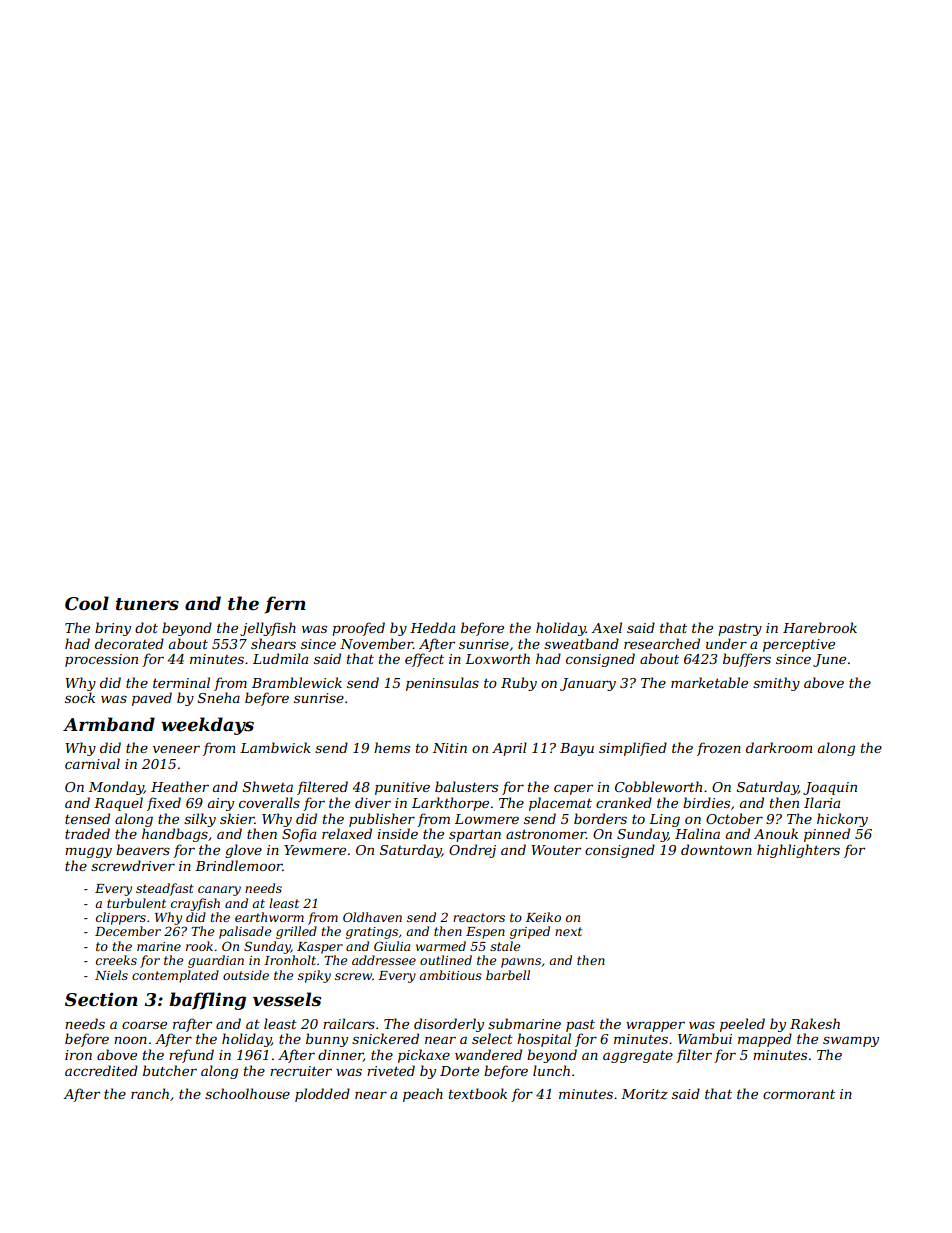  What do you see at coordinates (87, 833) in the screenshot?
I see `traded` at bounding box center [87, 833].
